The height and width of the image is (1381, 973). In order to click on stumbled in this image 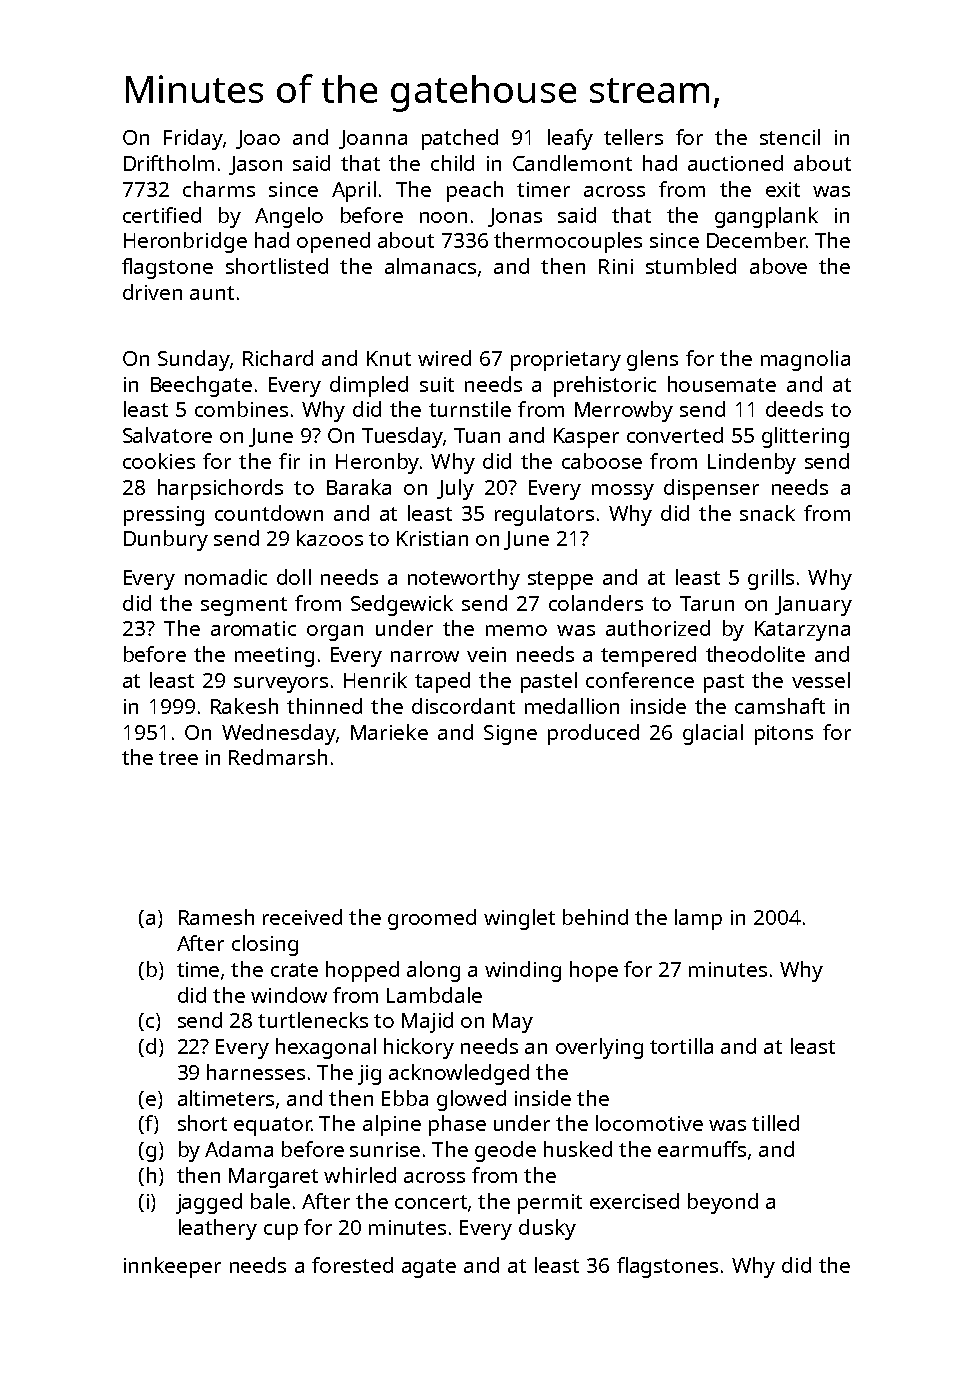, I will do `click(691, 266)`.
